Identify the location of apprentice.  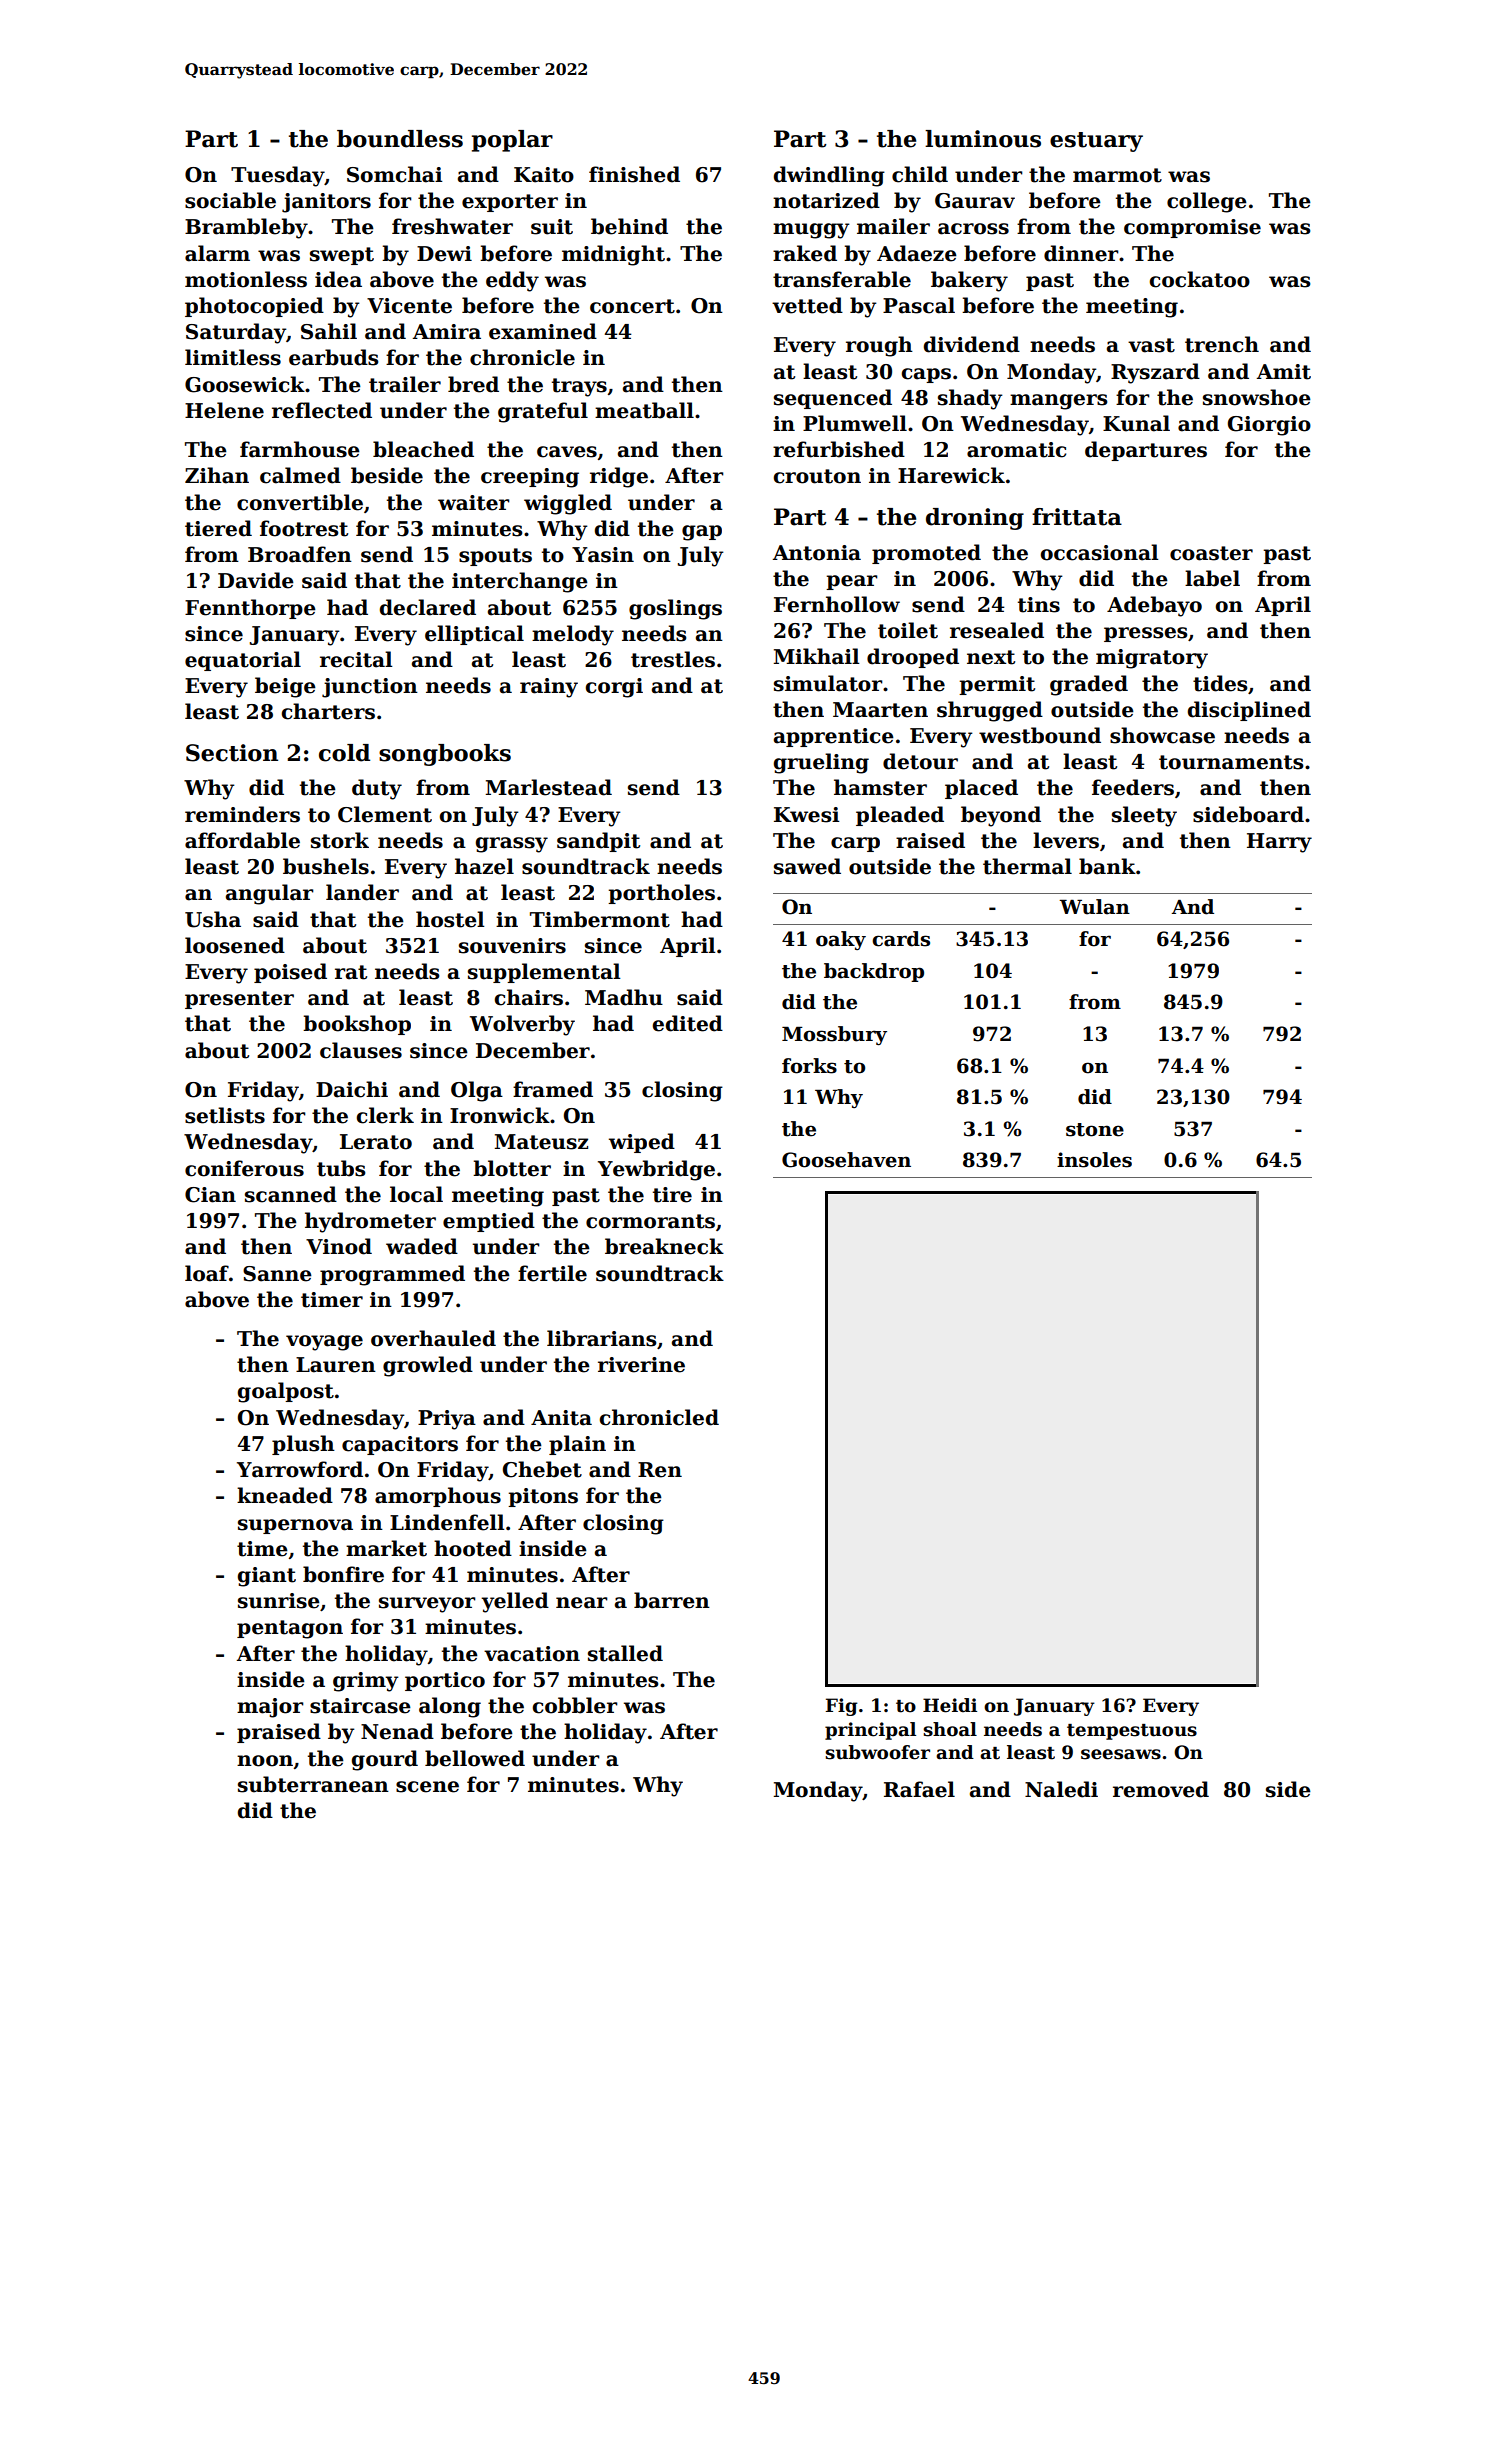
(834, 737).
